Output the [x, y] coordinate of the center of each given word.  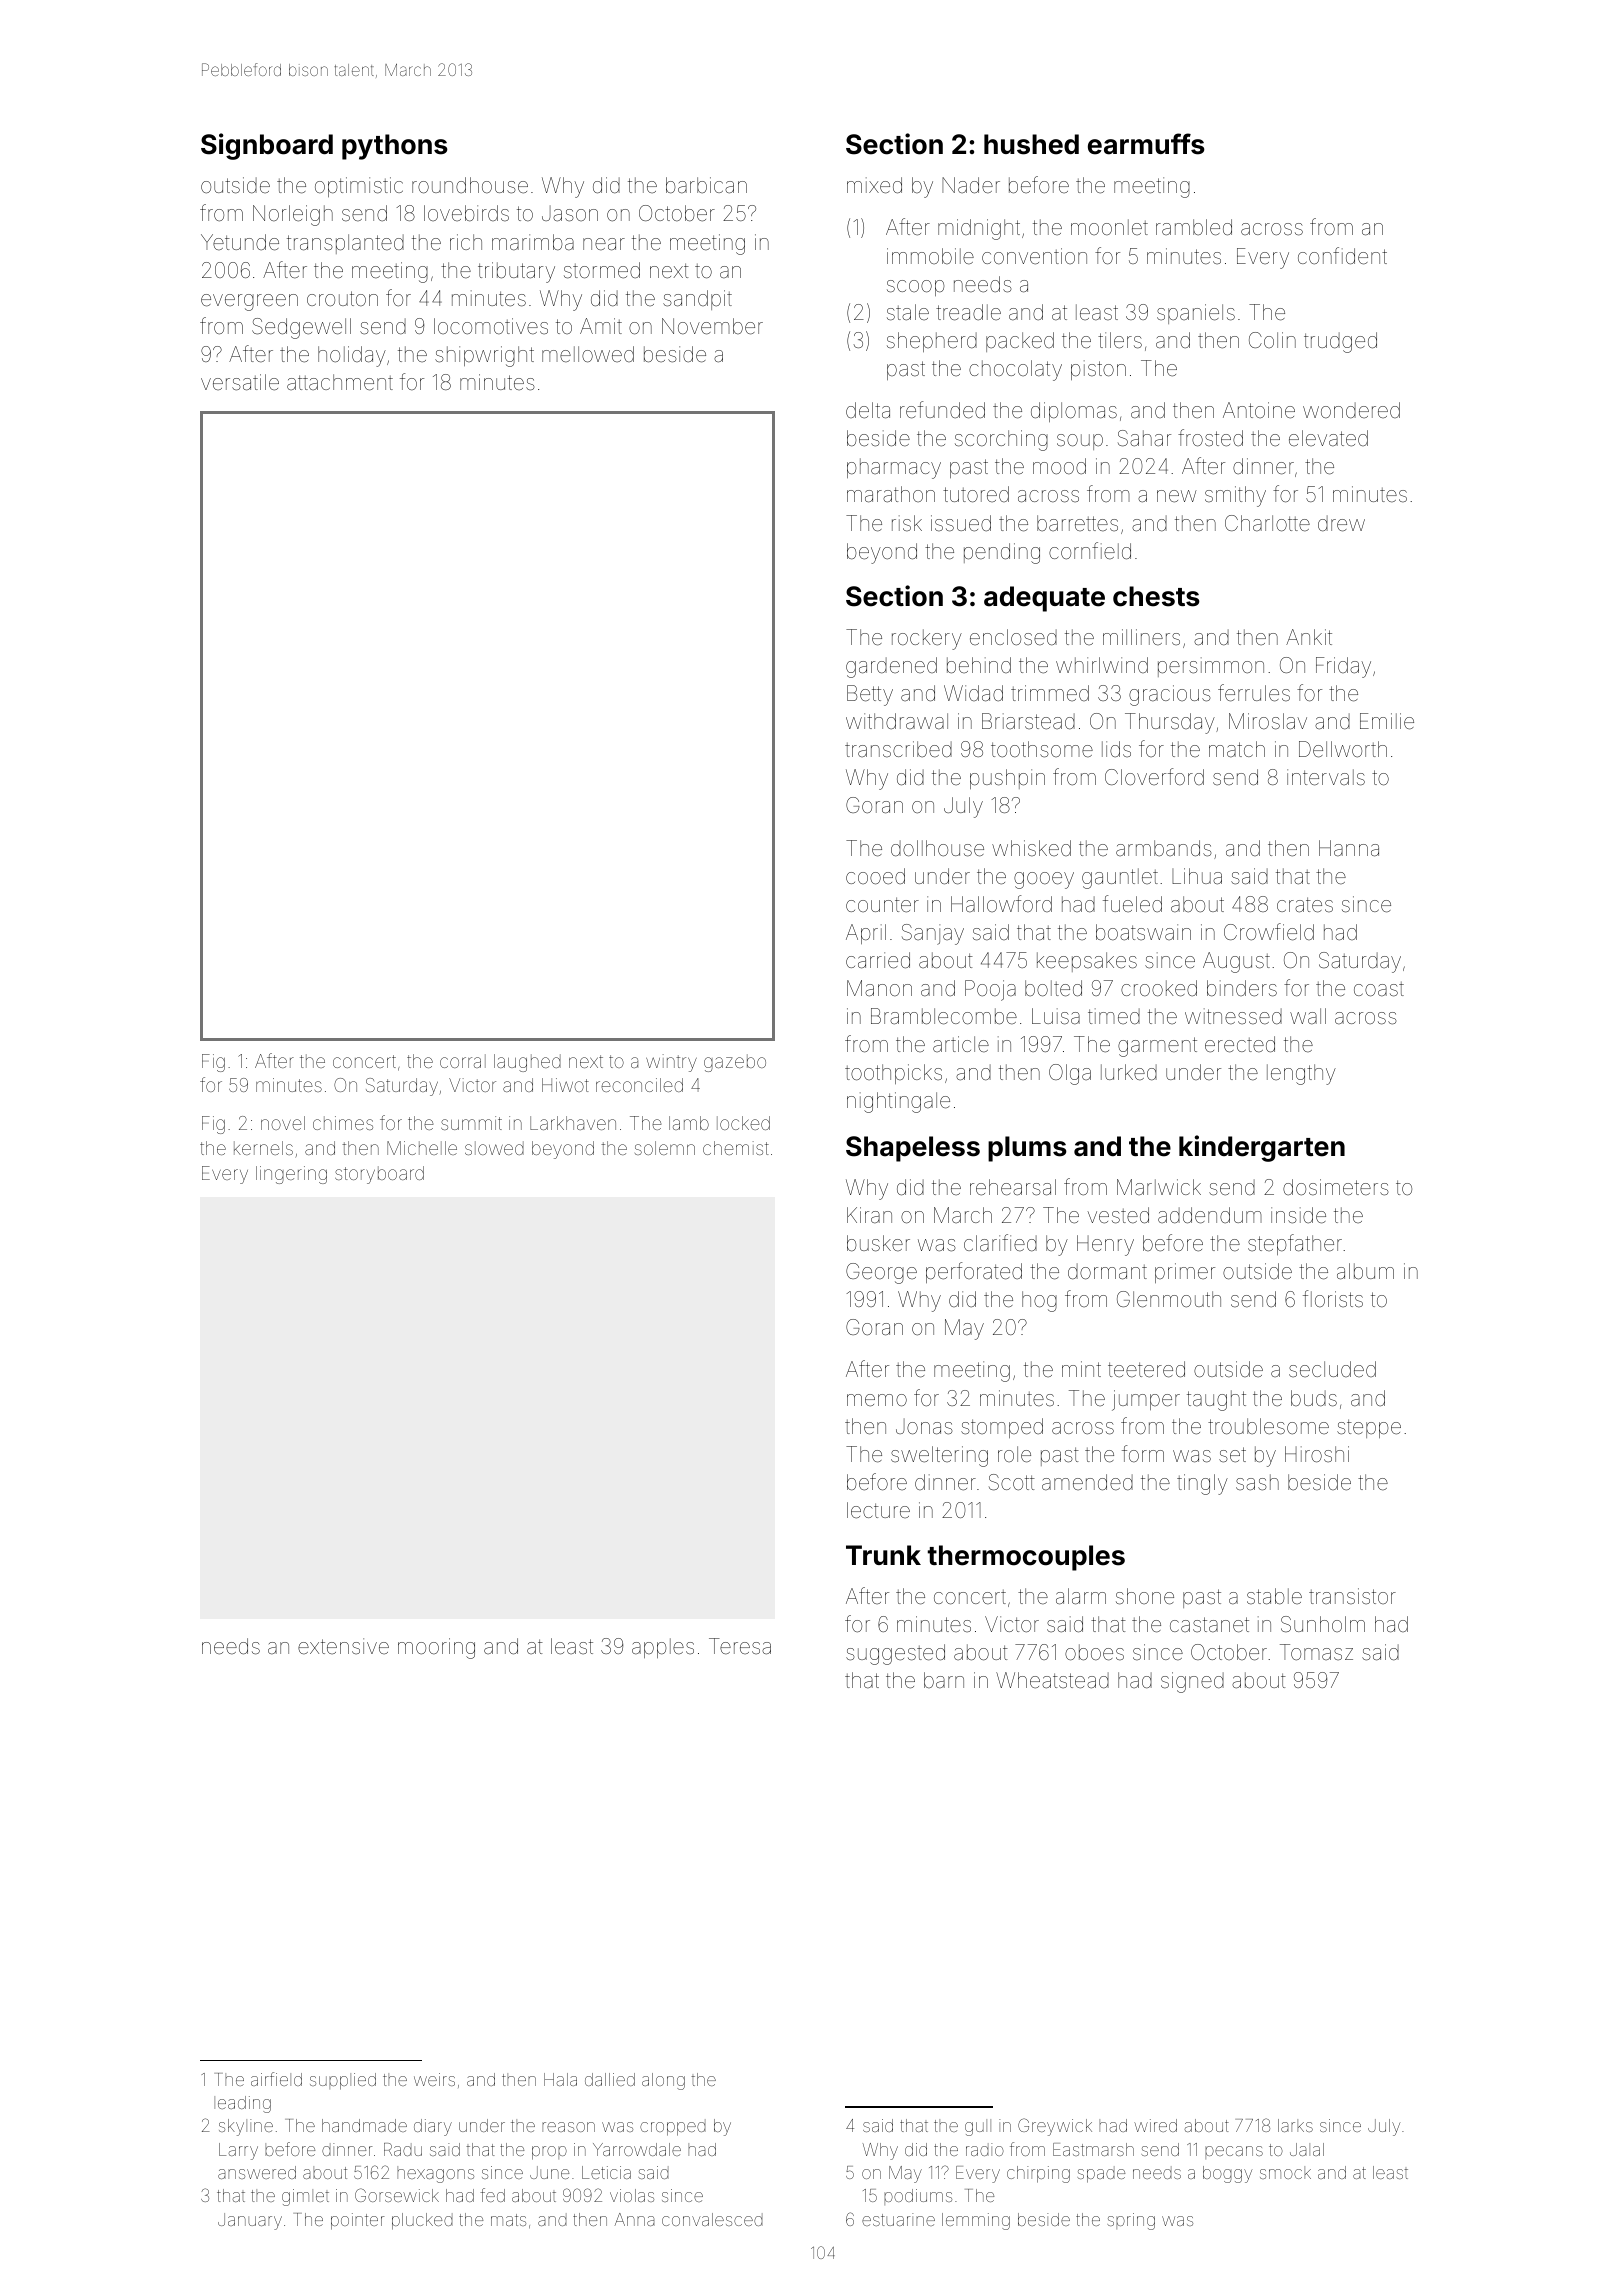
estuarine [898, 2219]
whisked [1031, 848]
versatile [240, 382]
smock [1285, 2172]
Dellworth [1343, 749]
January [250, 2221]
